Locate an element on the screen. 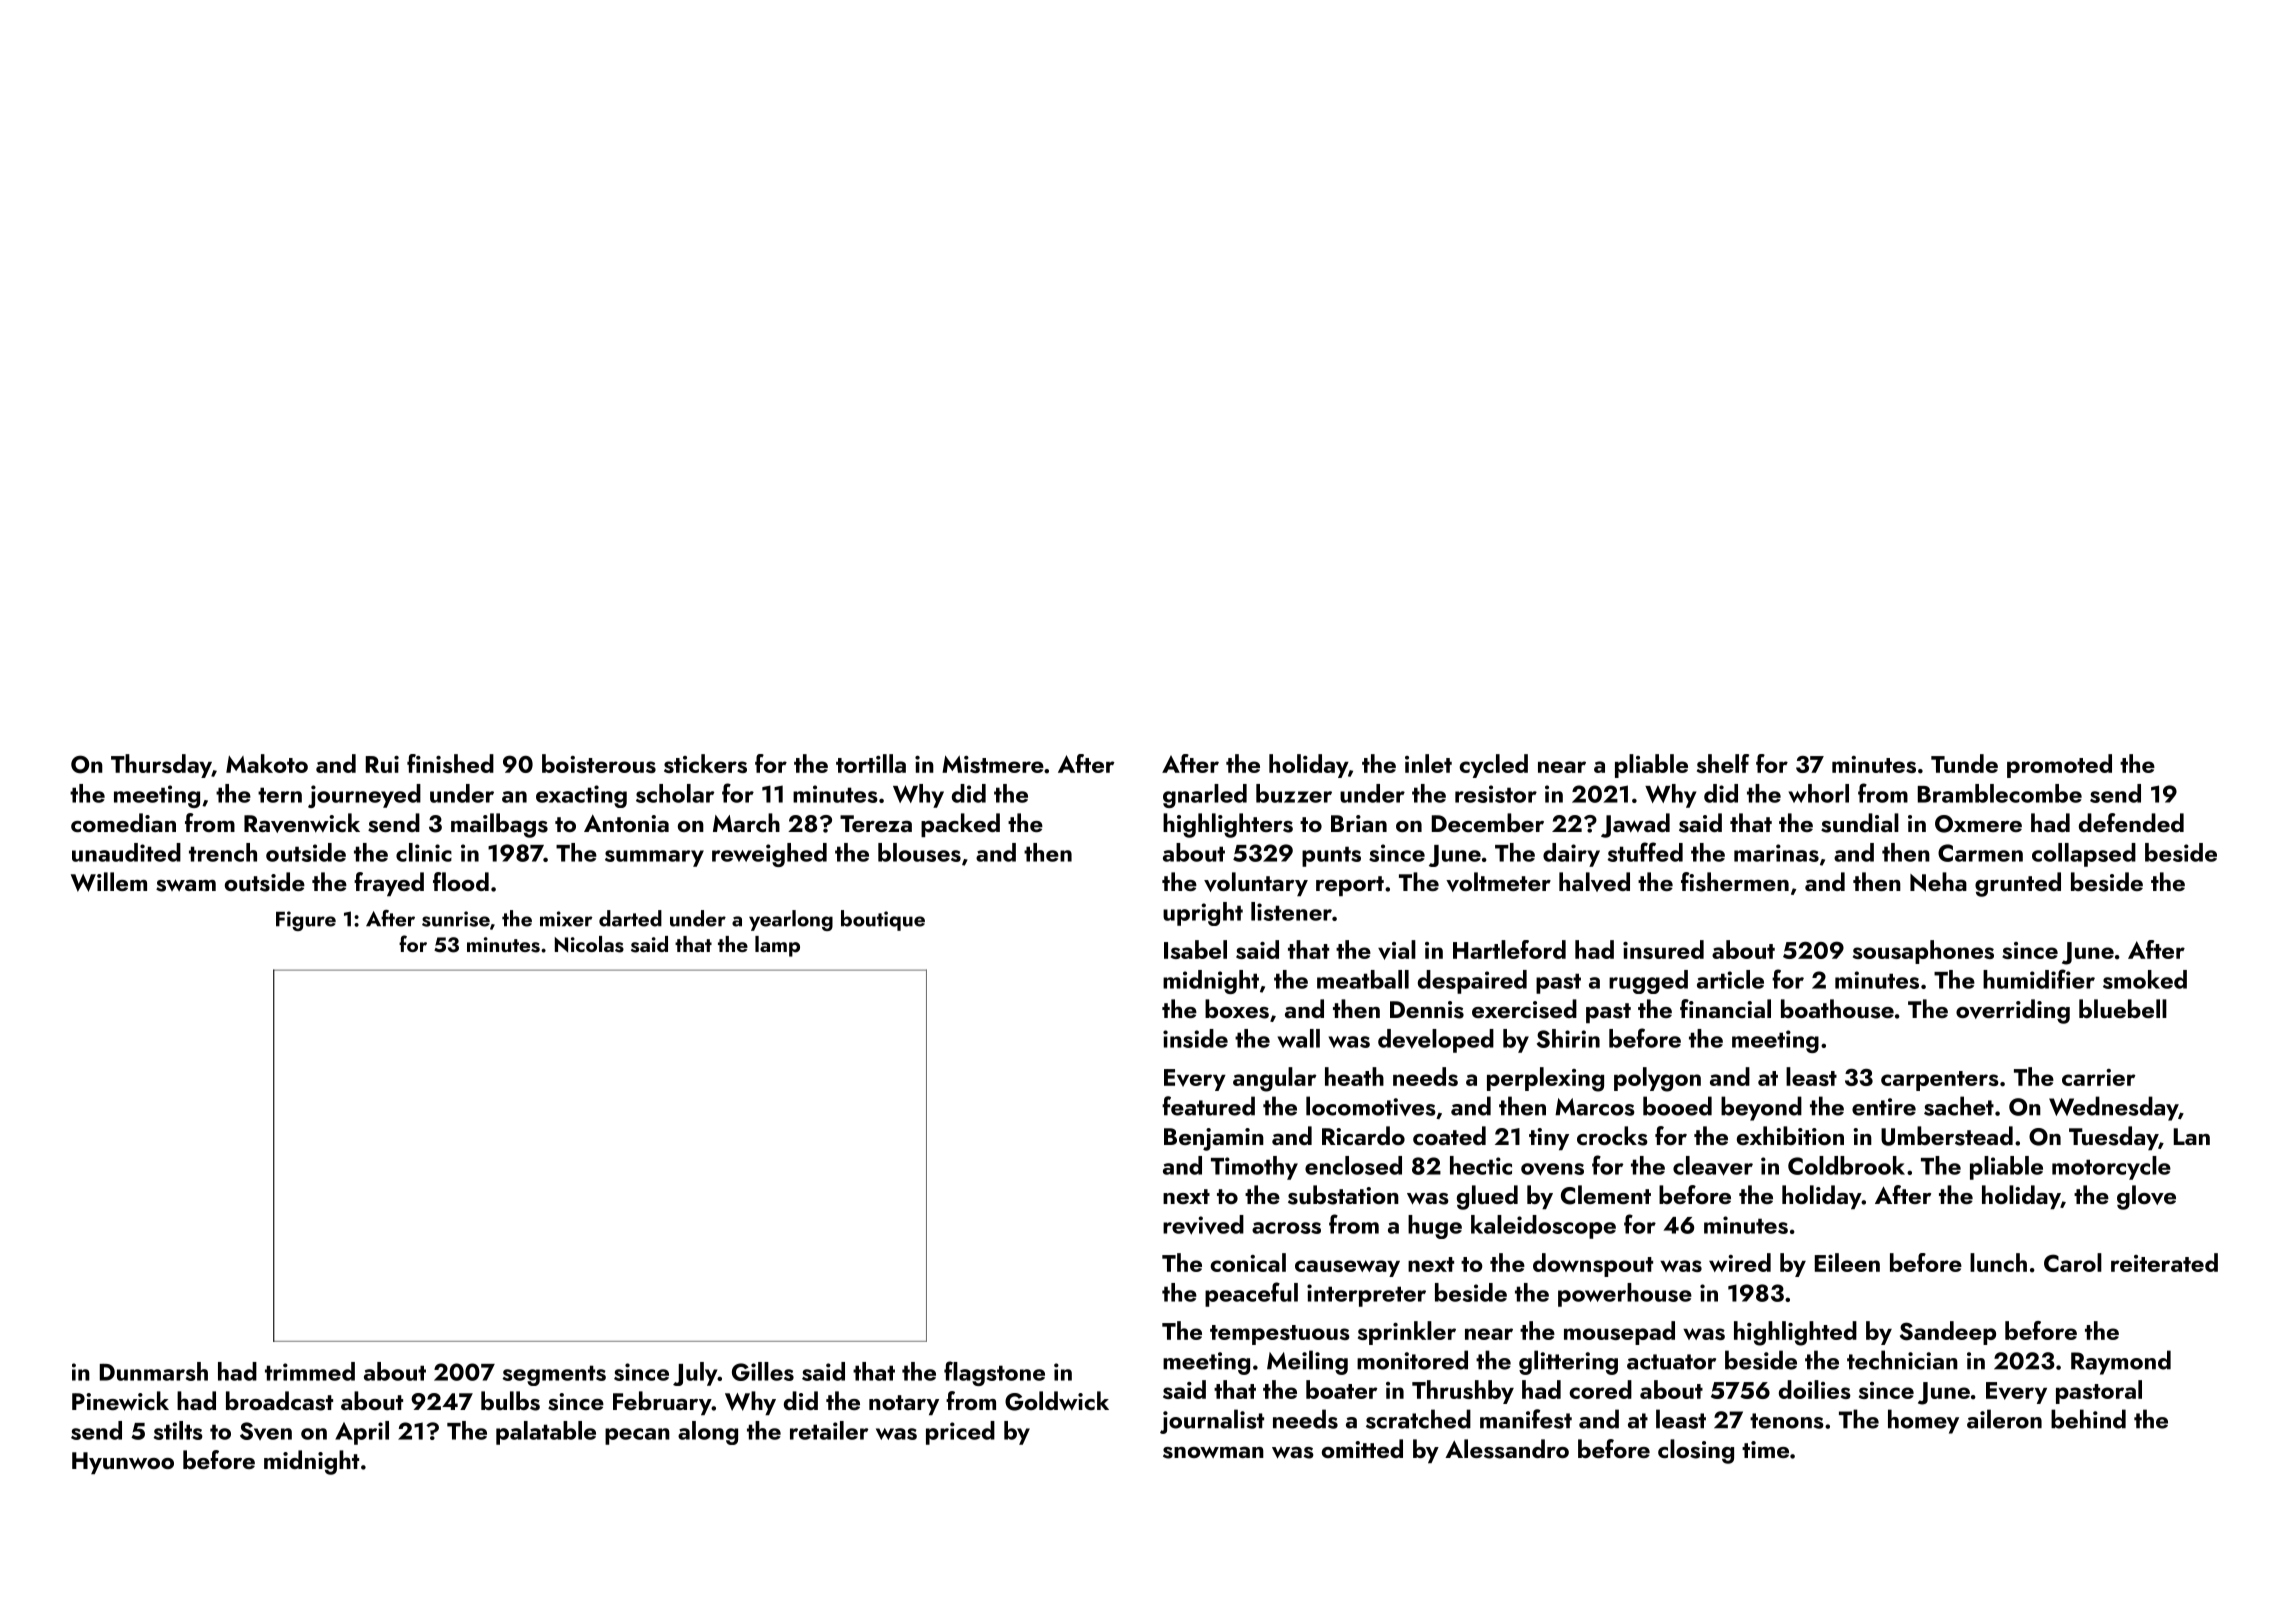 The width and height of the screenshot is (2292, 1620). defended is located at coordinates (2131, 822).
